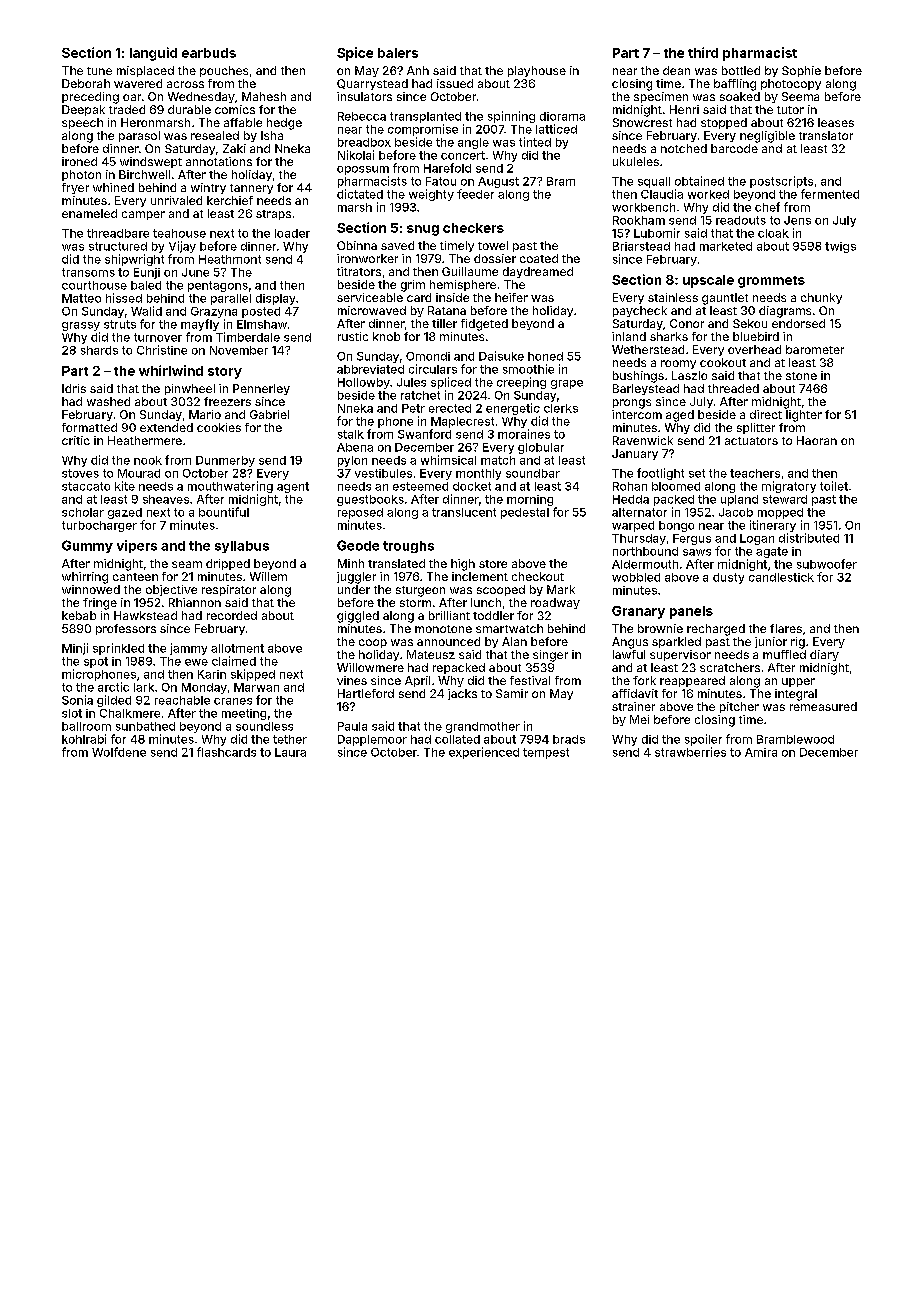 The width and height of the page is (924, 1308). What do you see at coordinates (462, 694) in the page?
I see `jacks` at bounding box center [462, 694].
